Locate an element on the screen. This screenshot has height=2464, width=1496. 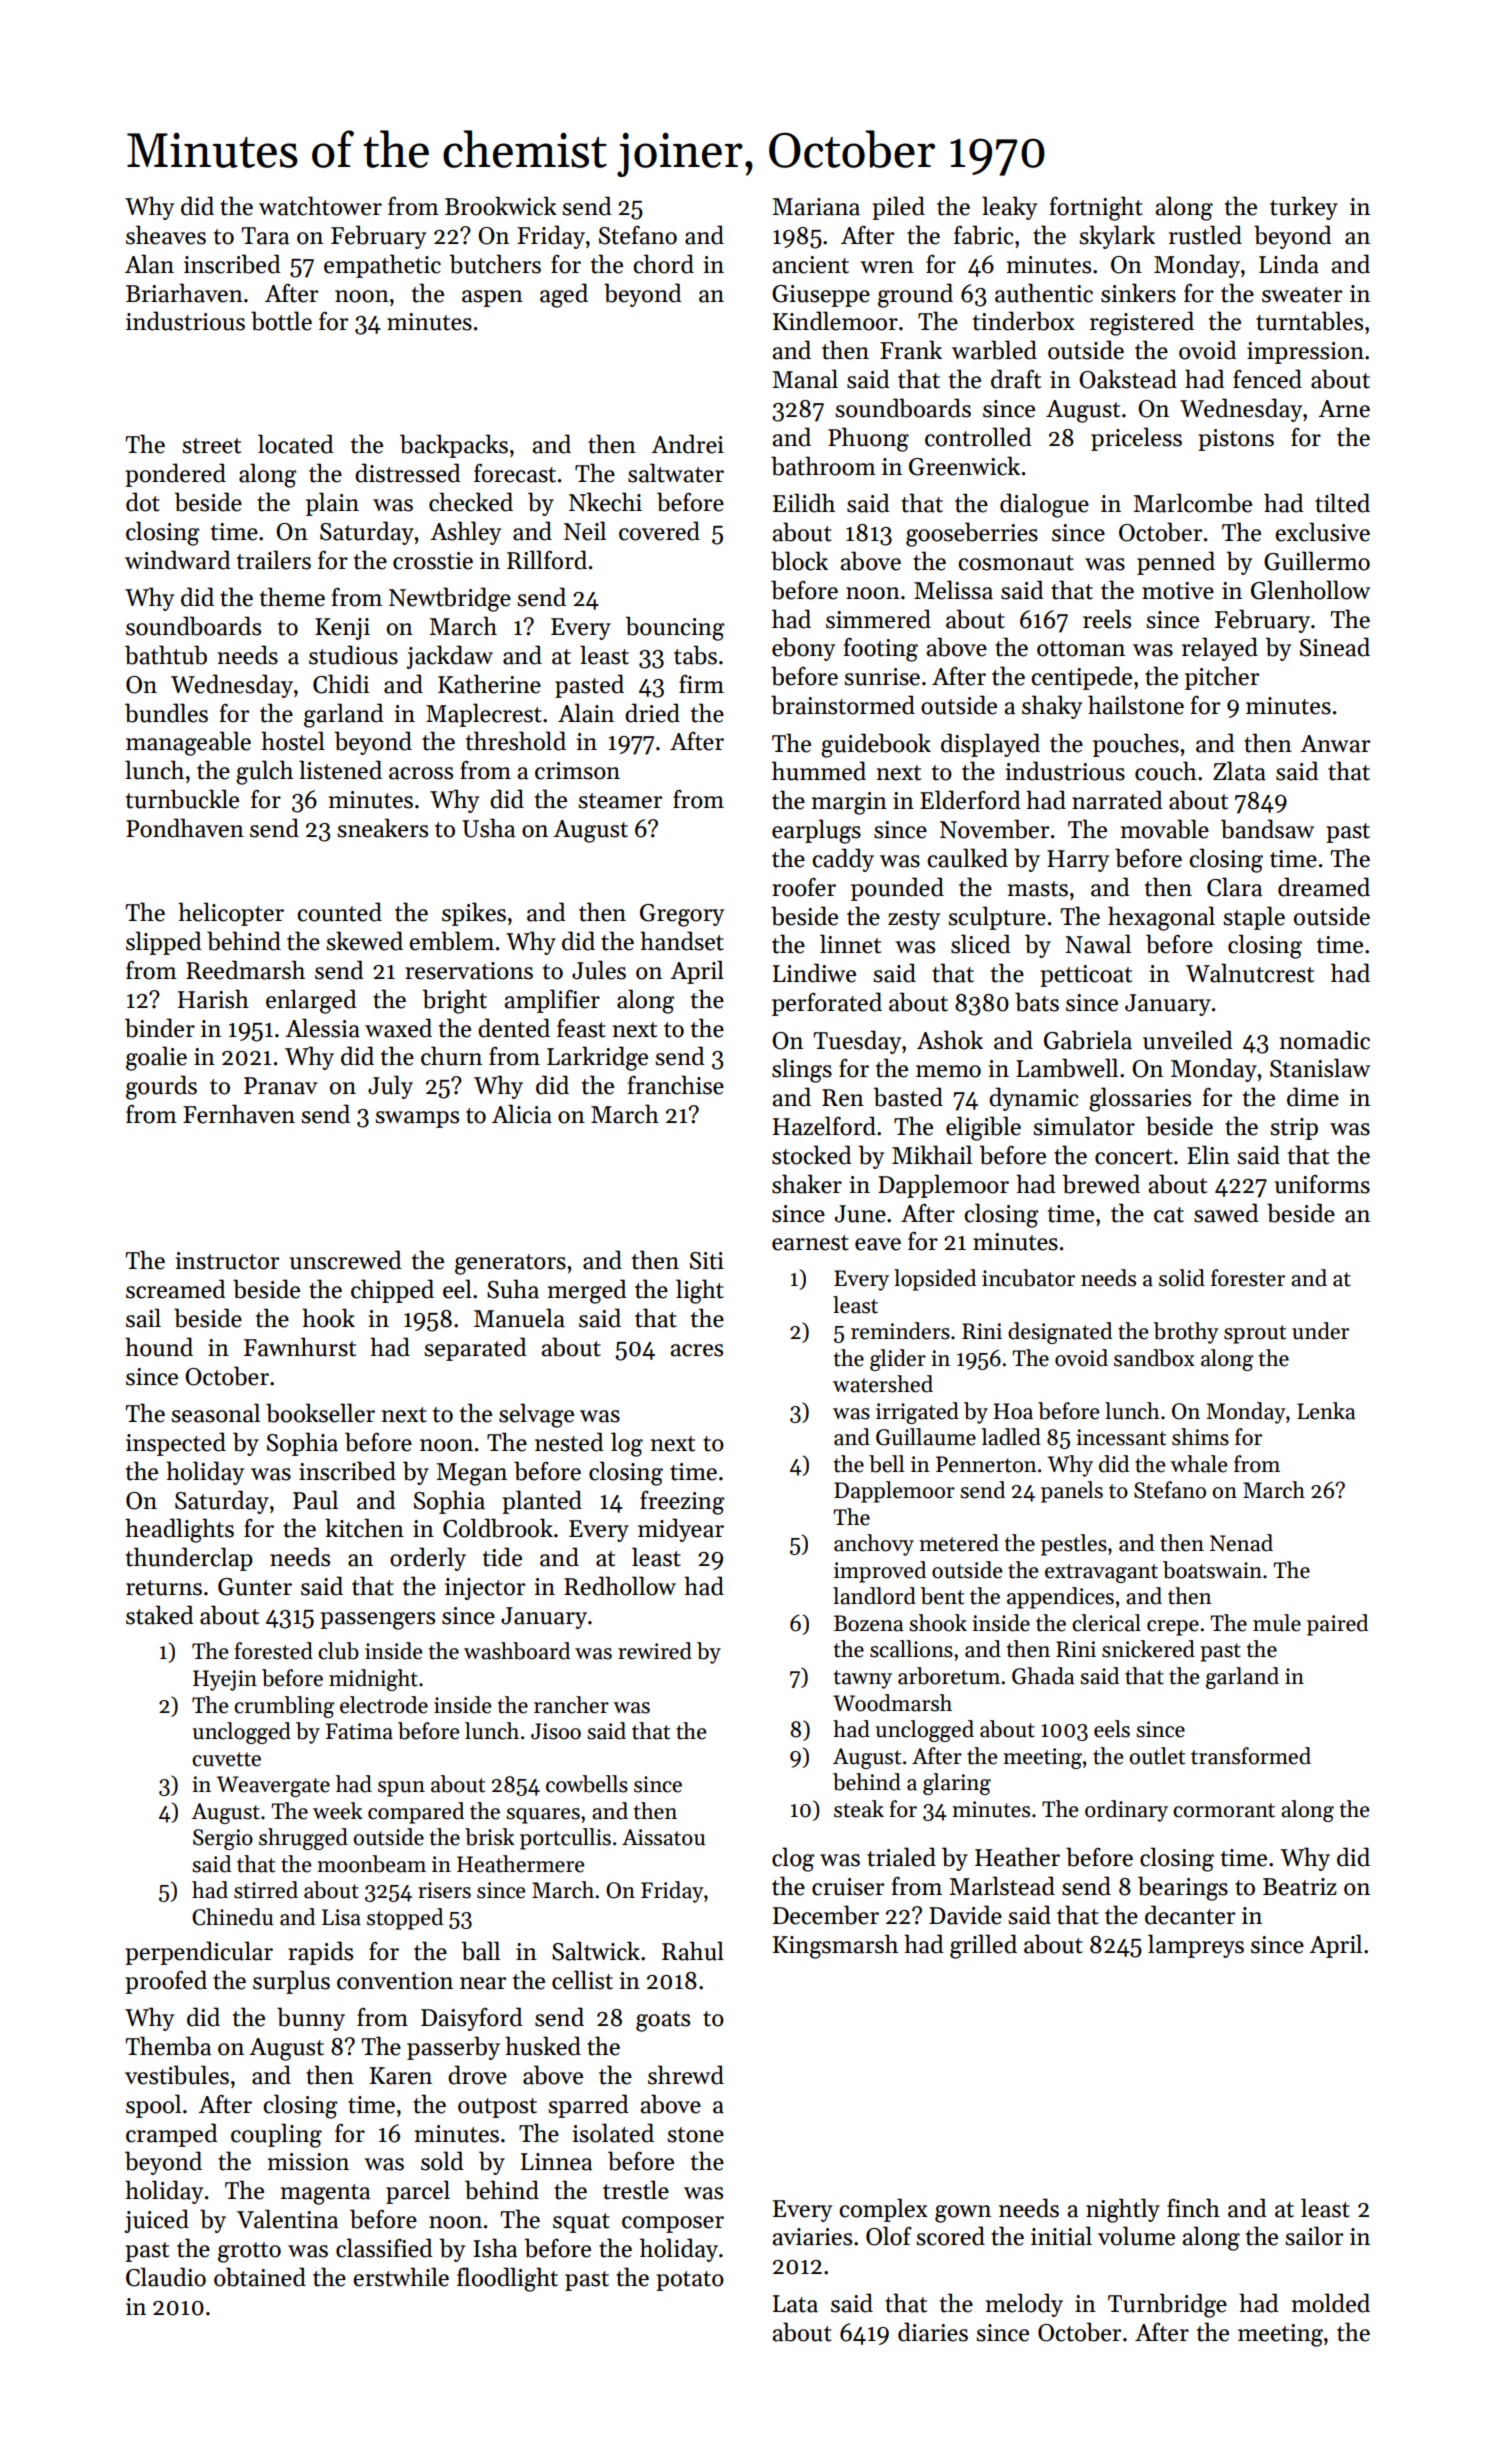
erstwhile is located at coordinates (401, 2277).
